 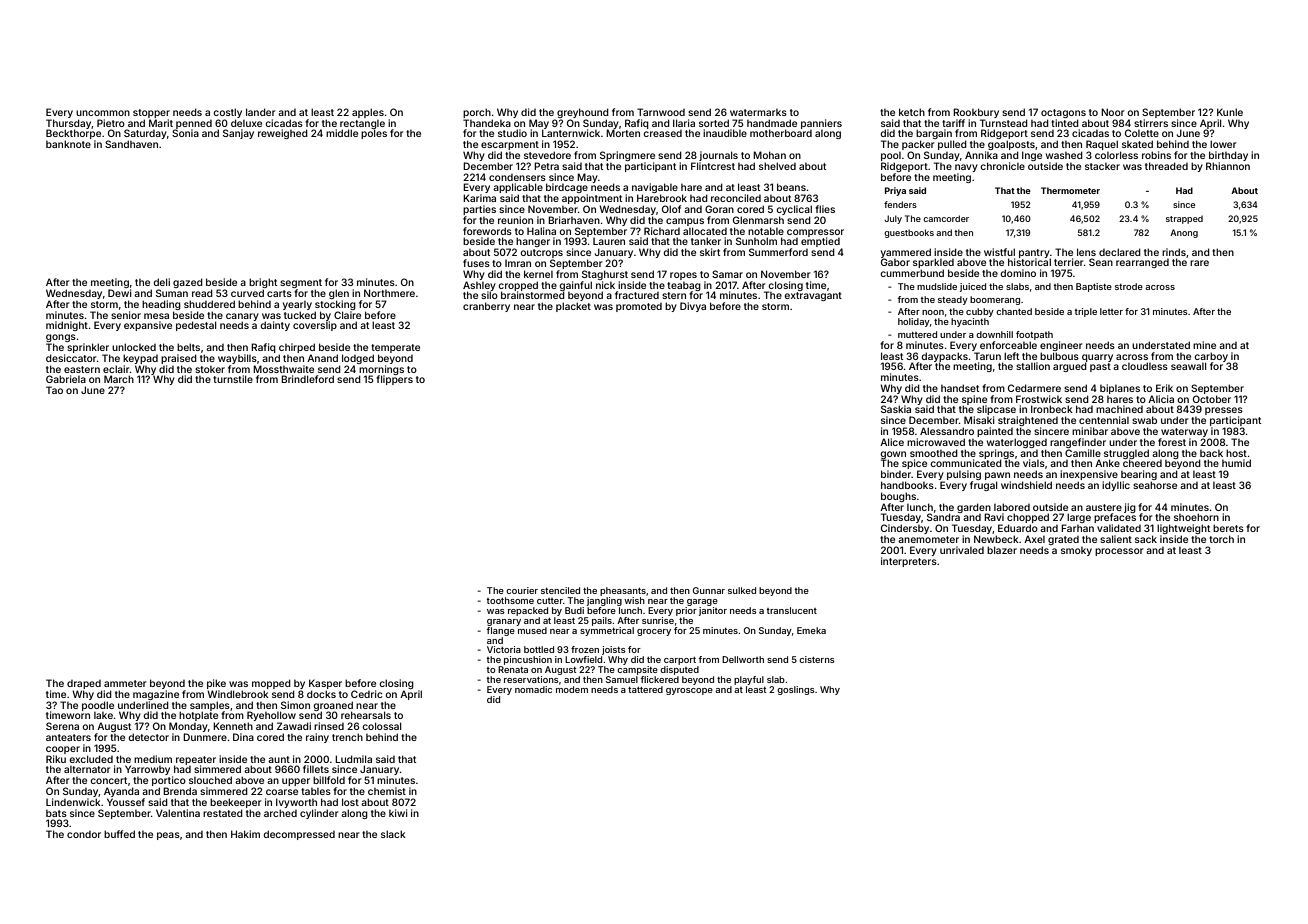 What do you see at coordinates (796, 690) in the image?
I see `goslings` at bounding box center [796, 690].
